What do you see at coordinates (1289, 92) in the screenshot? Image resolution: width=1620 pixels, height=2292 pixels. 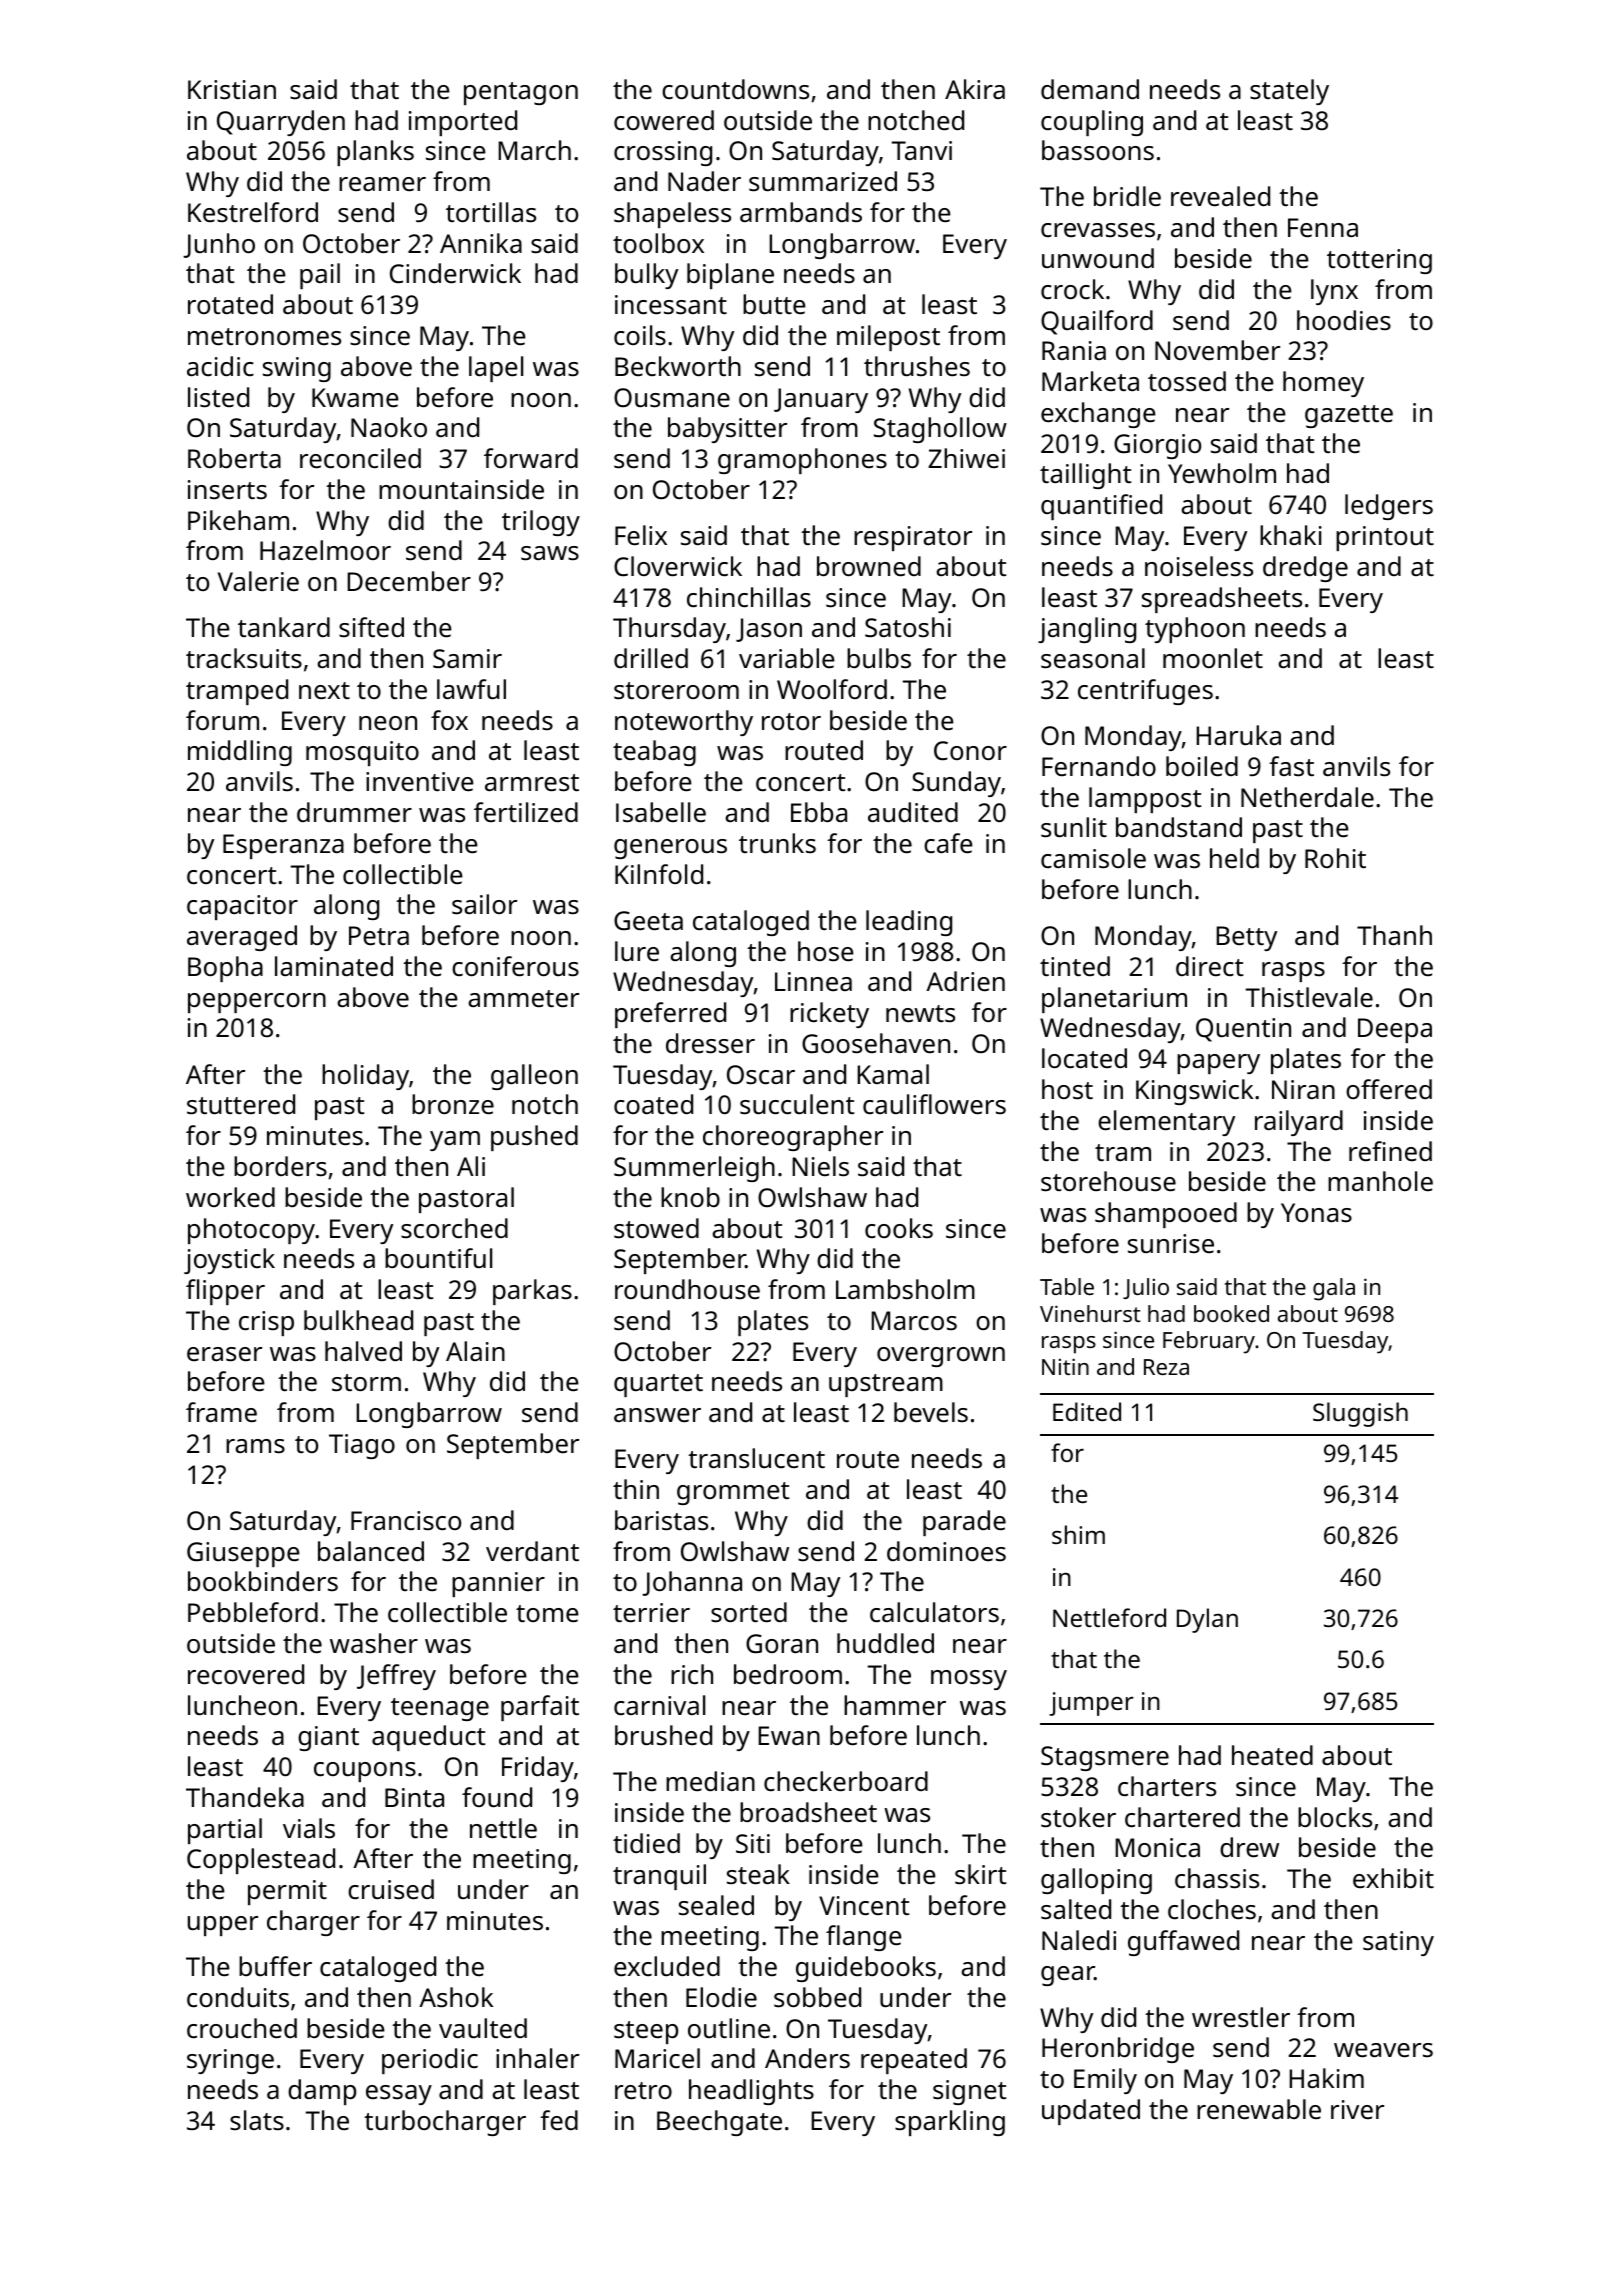 I see `stately` at bounding box center [1289, 92].
